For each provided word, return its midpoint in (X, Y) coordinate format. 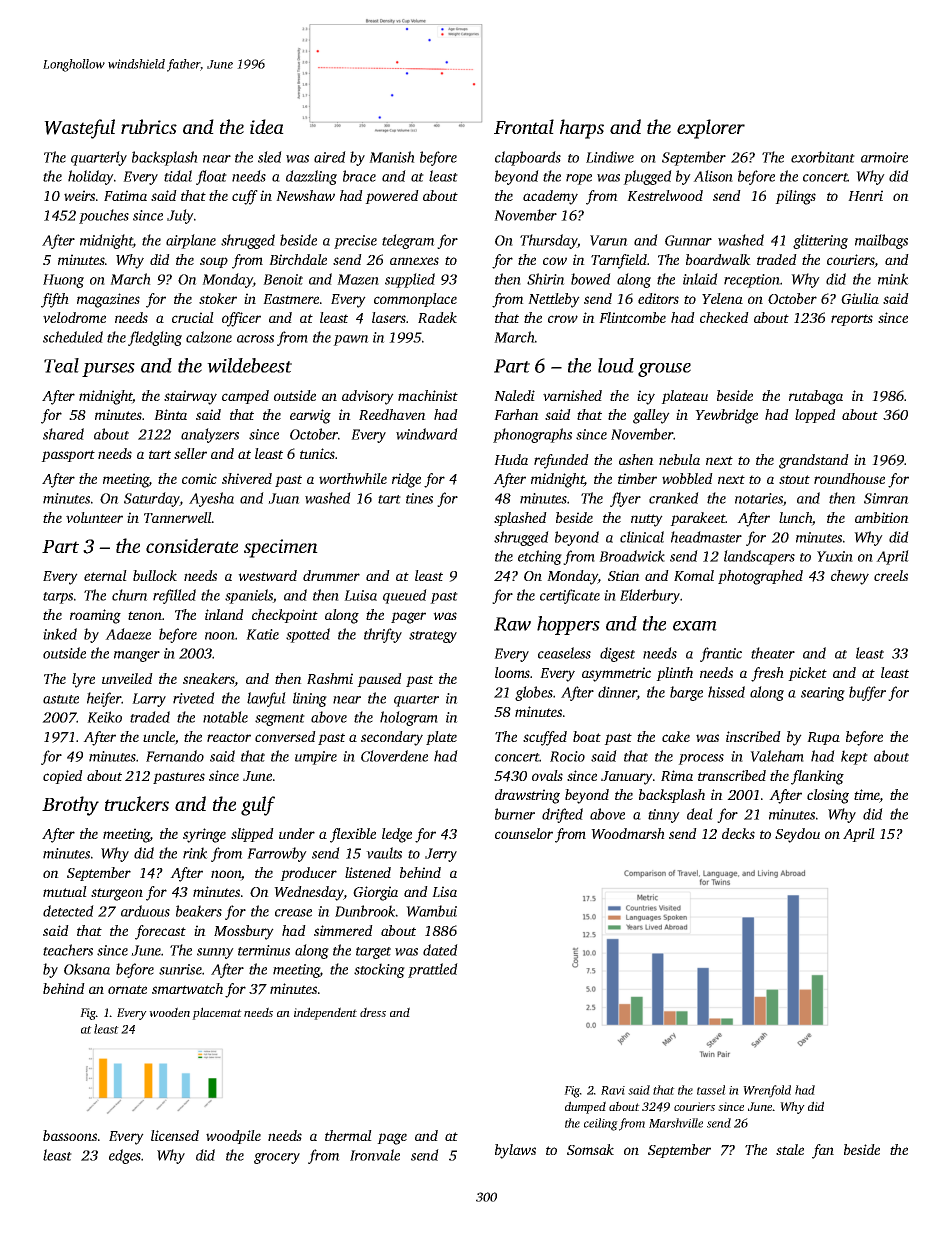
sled (270, 157)
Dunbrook (365, 911)
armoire (884, 157)
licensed (175, 1135)
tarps (58, 598)
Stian (624, 575)
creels (891, 575)
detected (68, 911)
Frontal (524, 126)
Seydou (797, 835)
